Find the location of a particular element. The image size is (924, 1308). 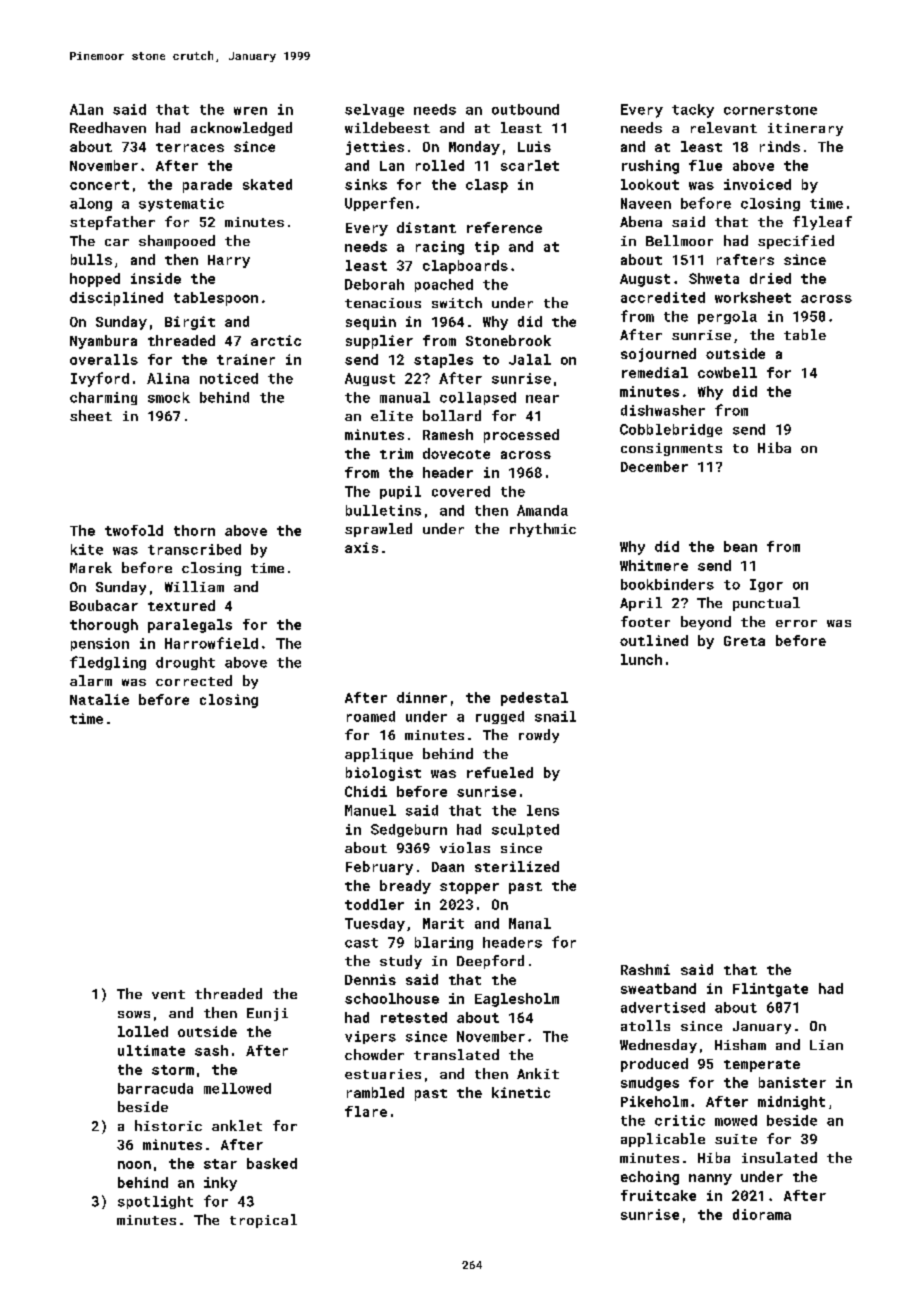

Rashmi is located at coordinates (645, 969).
